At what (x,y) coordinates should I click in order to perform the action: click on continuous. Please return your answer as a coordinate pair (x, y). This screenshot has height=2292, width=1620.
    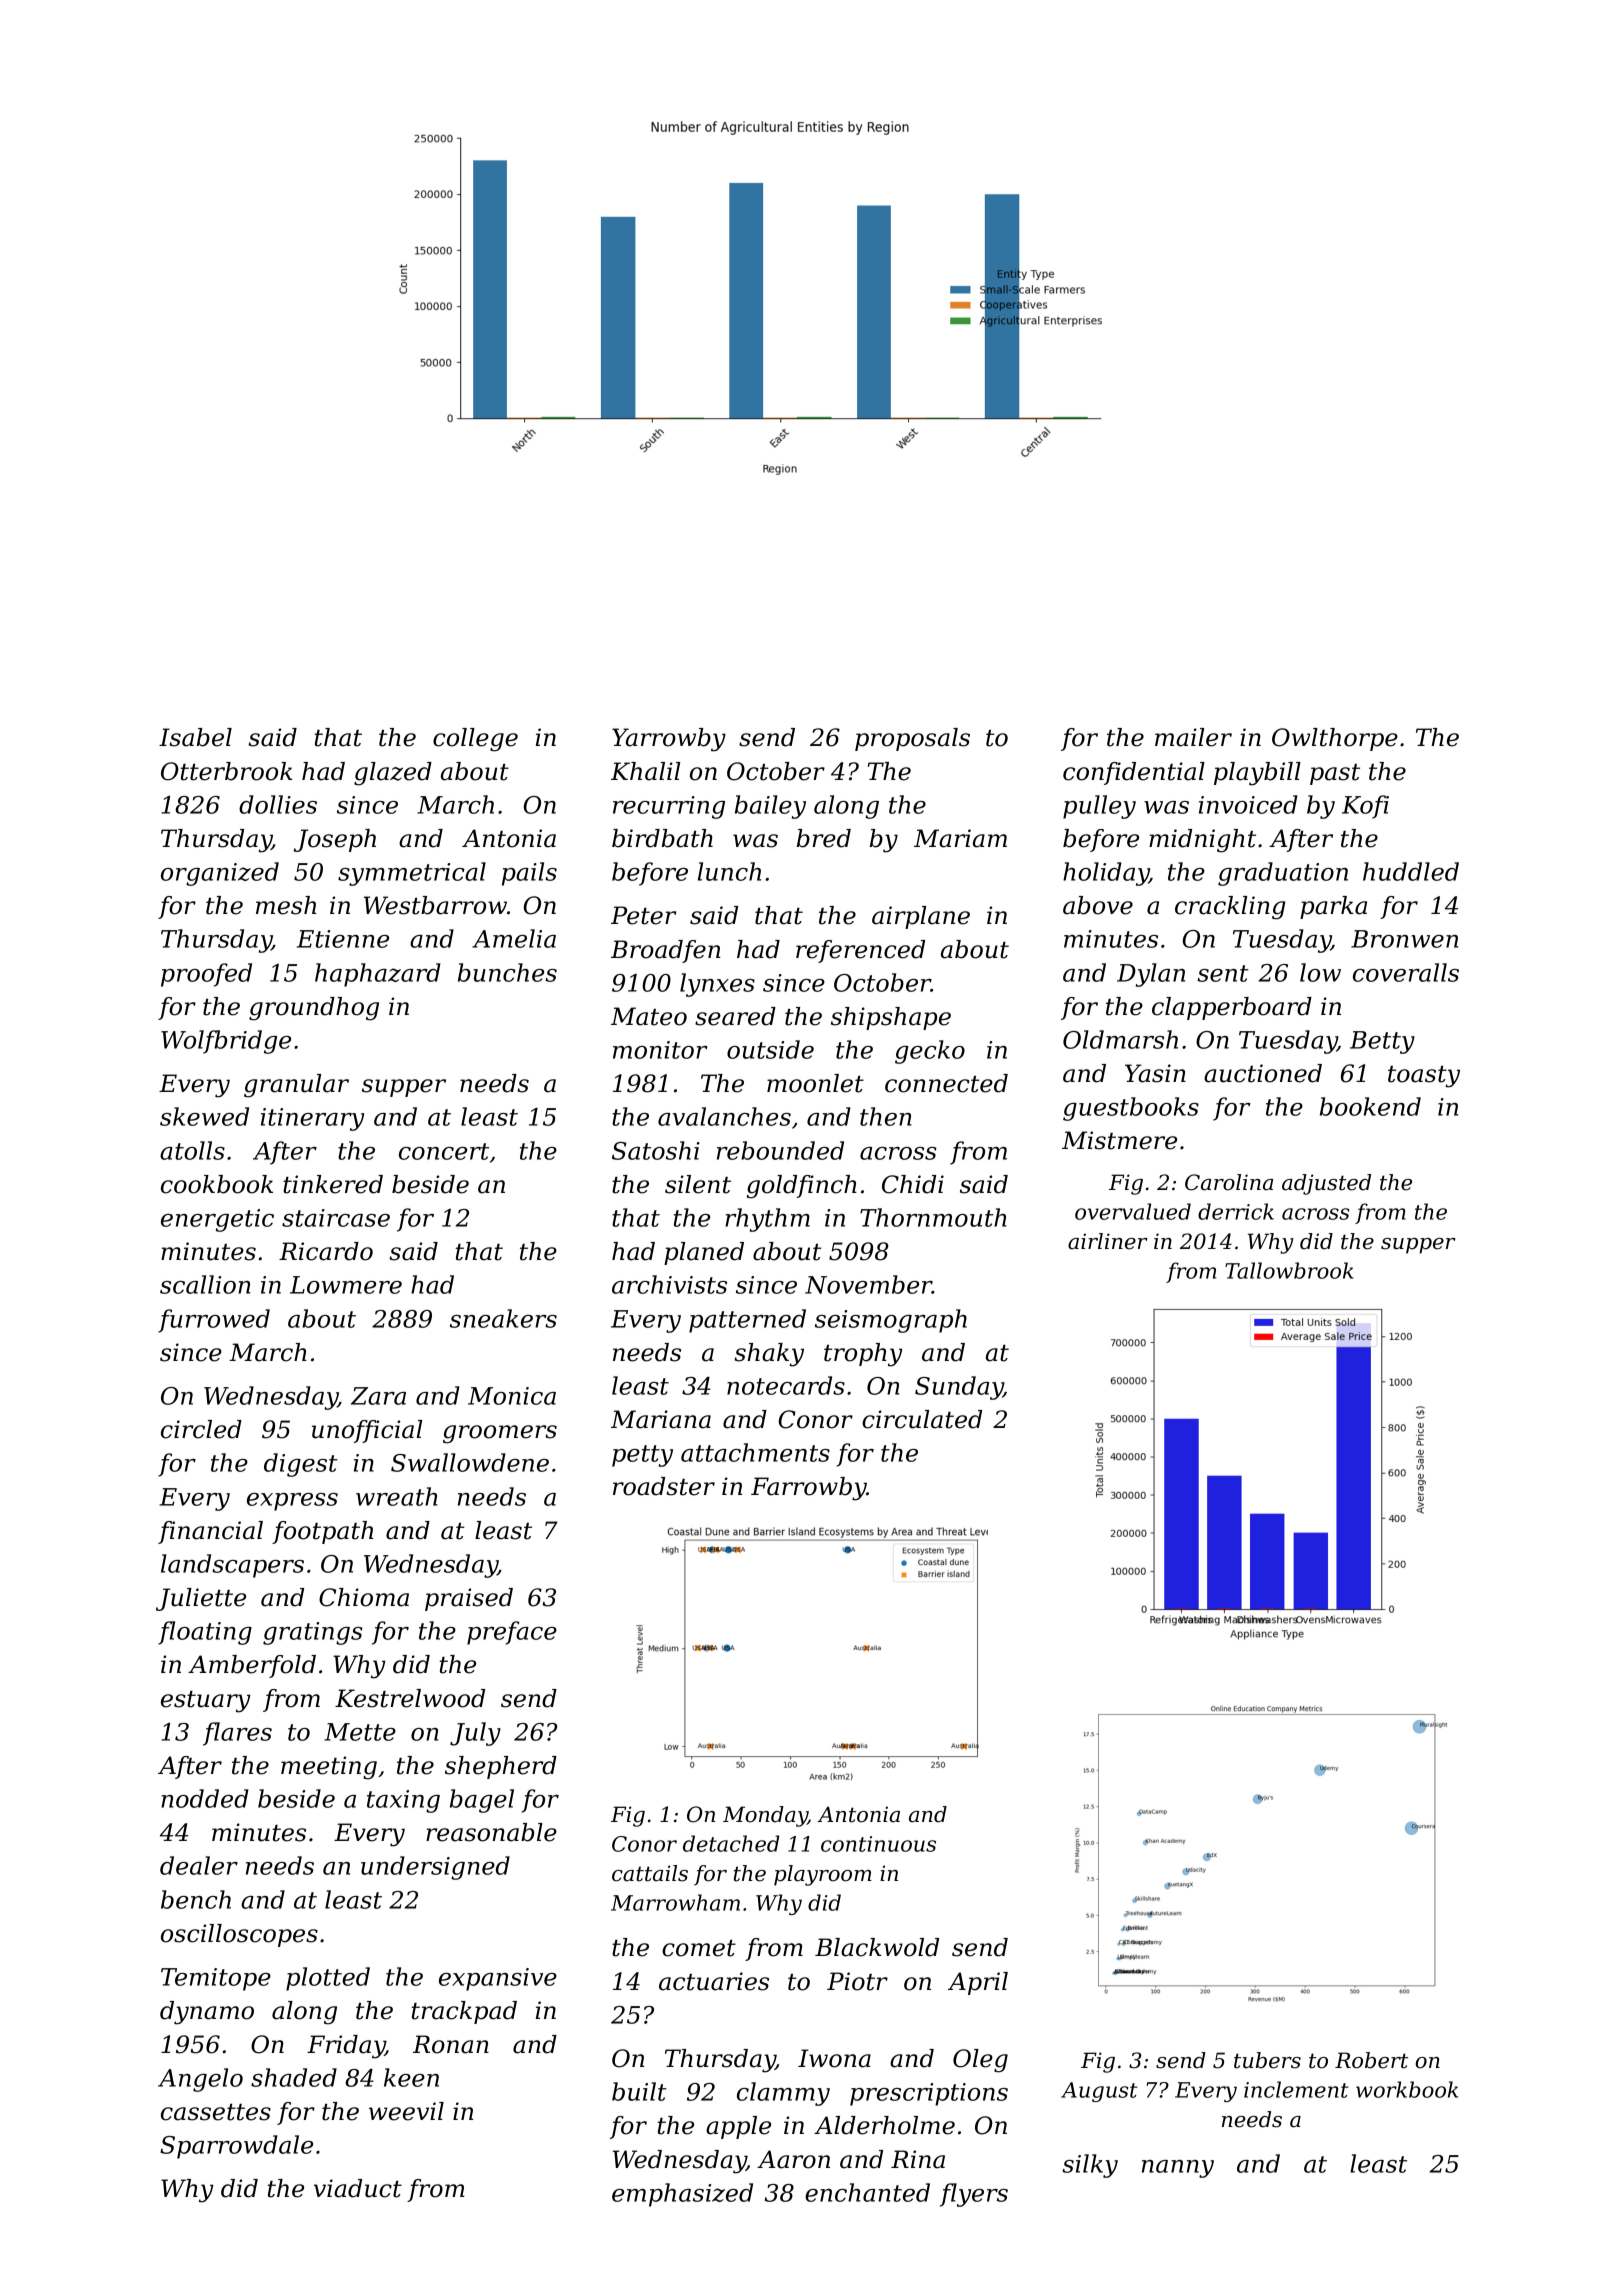
    Looking at the image, I should click on (878, 1844).
